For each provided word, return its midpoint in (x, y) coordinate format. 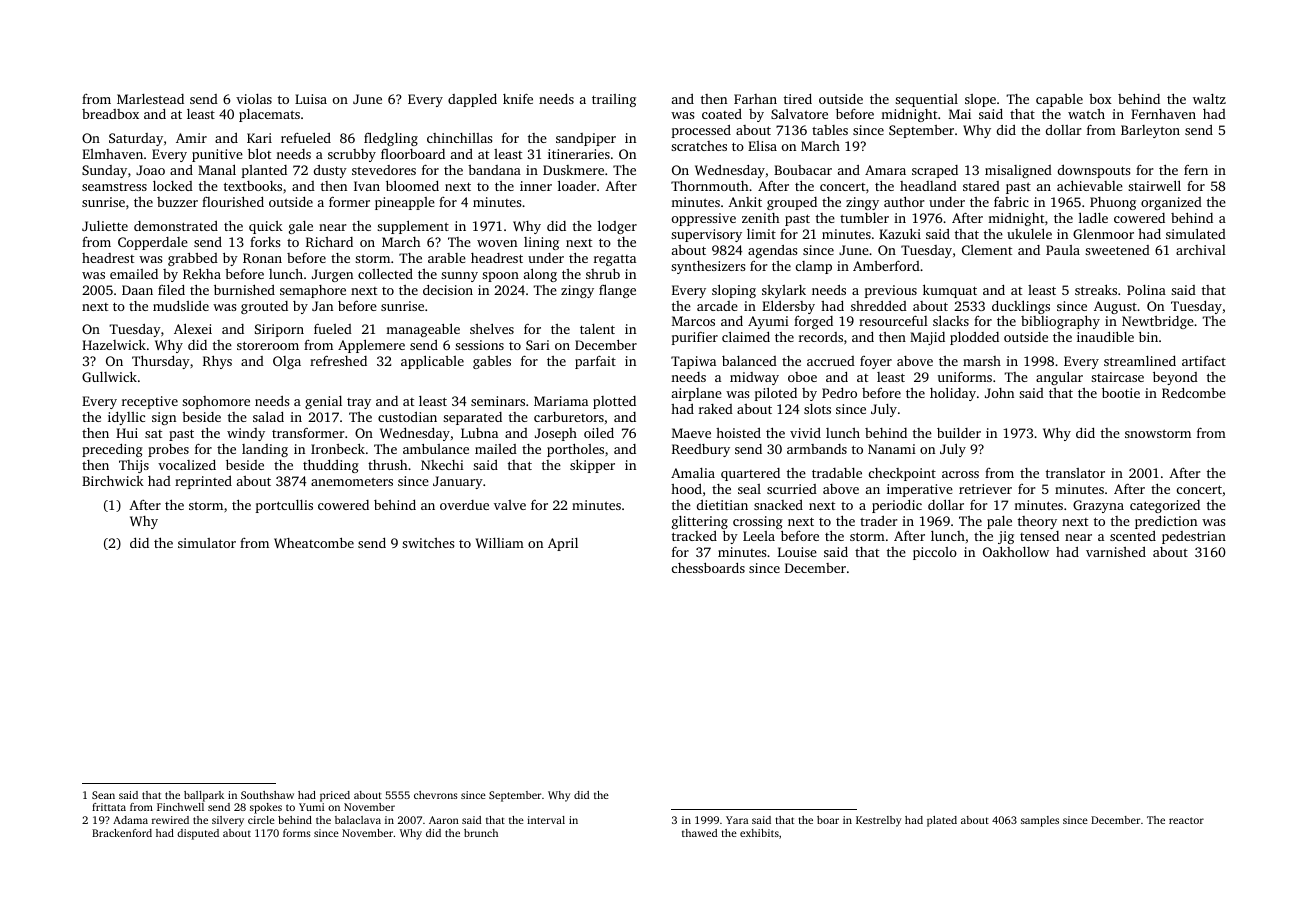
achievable (1090, 185)
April (563, 544)
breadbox (110, 114)
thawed (699, 833)
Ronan (262, 258)
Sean (103, 795)
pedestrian (1194, 537)
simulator (207, 543)
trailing (614, 100)
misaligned (1018, 171)
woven (497, 243)
